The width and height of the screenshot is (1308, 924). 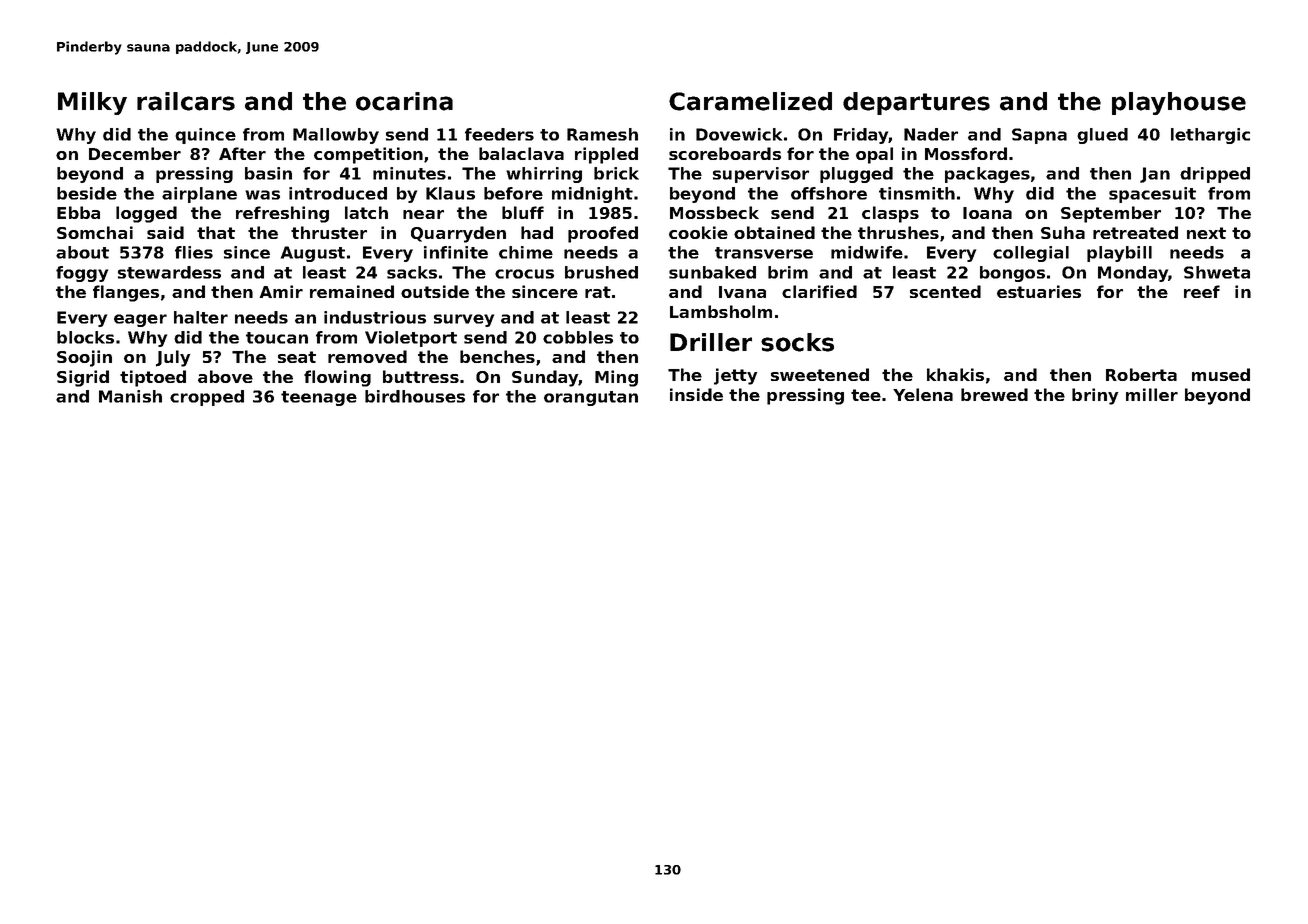 What do you see at coordinates (1141, 374) in the screenshot?
I see `Roberta` at bounding box center [1141, 374].
